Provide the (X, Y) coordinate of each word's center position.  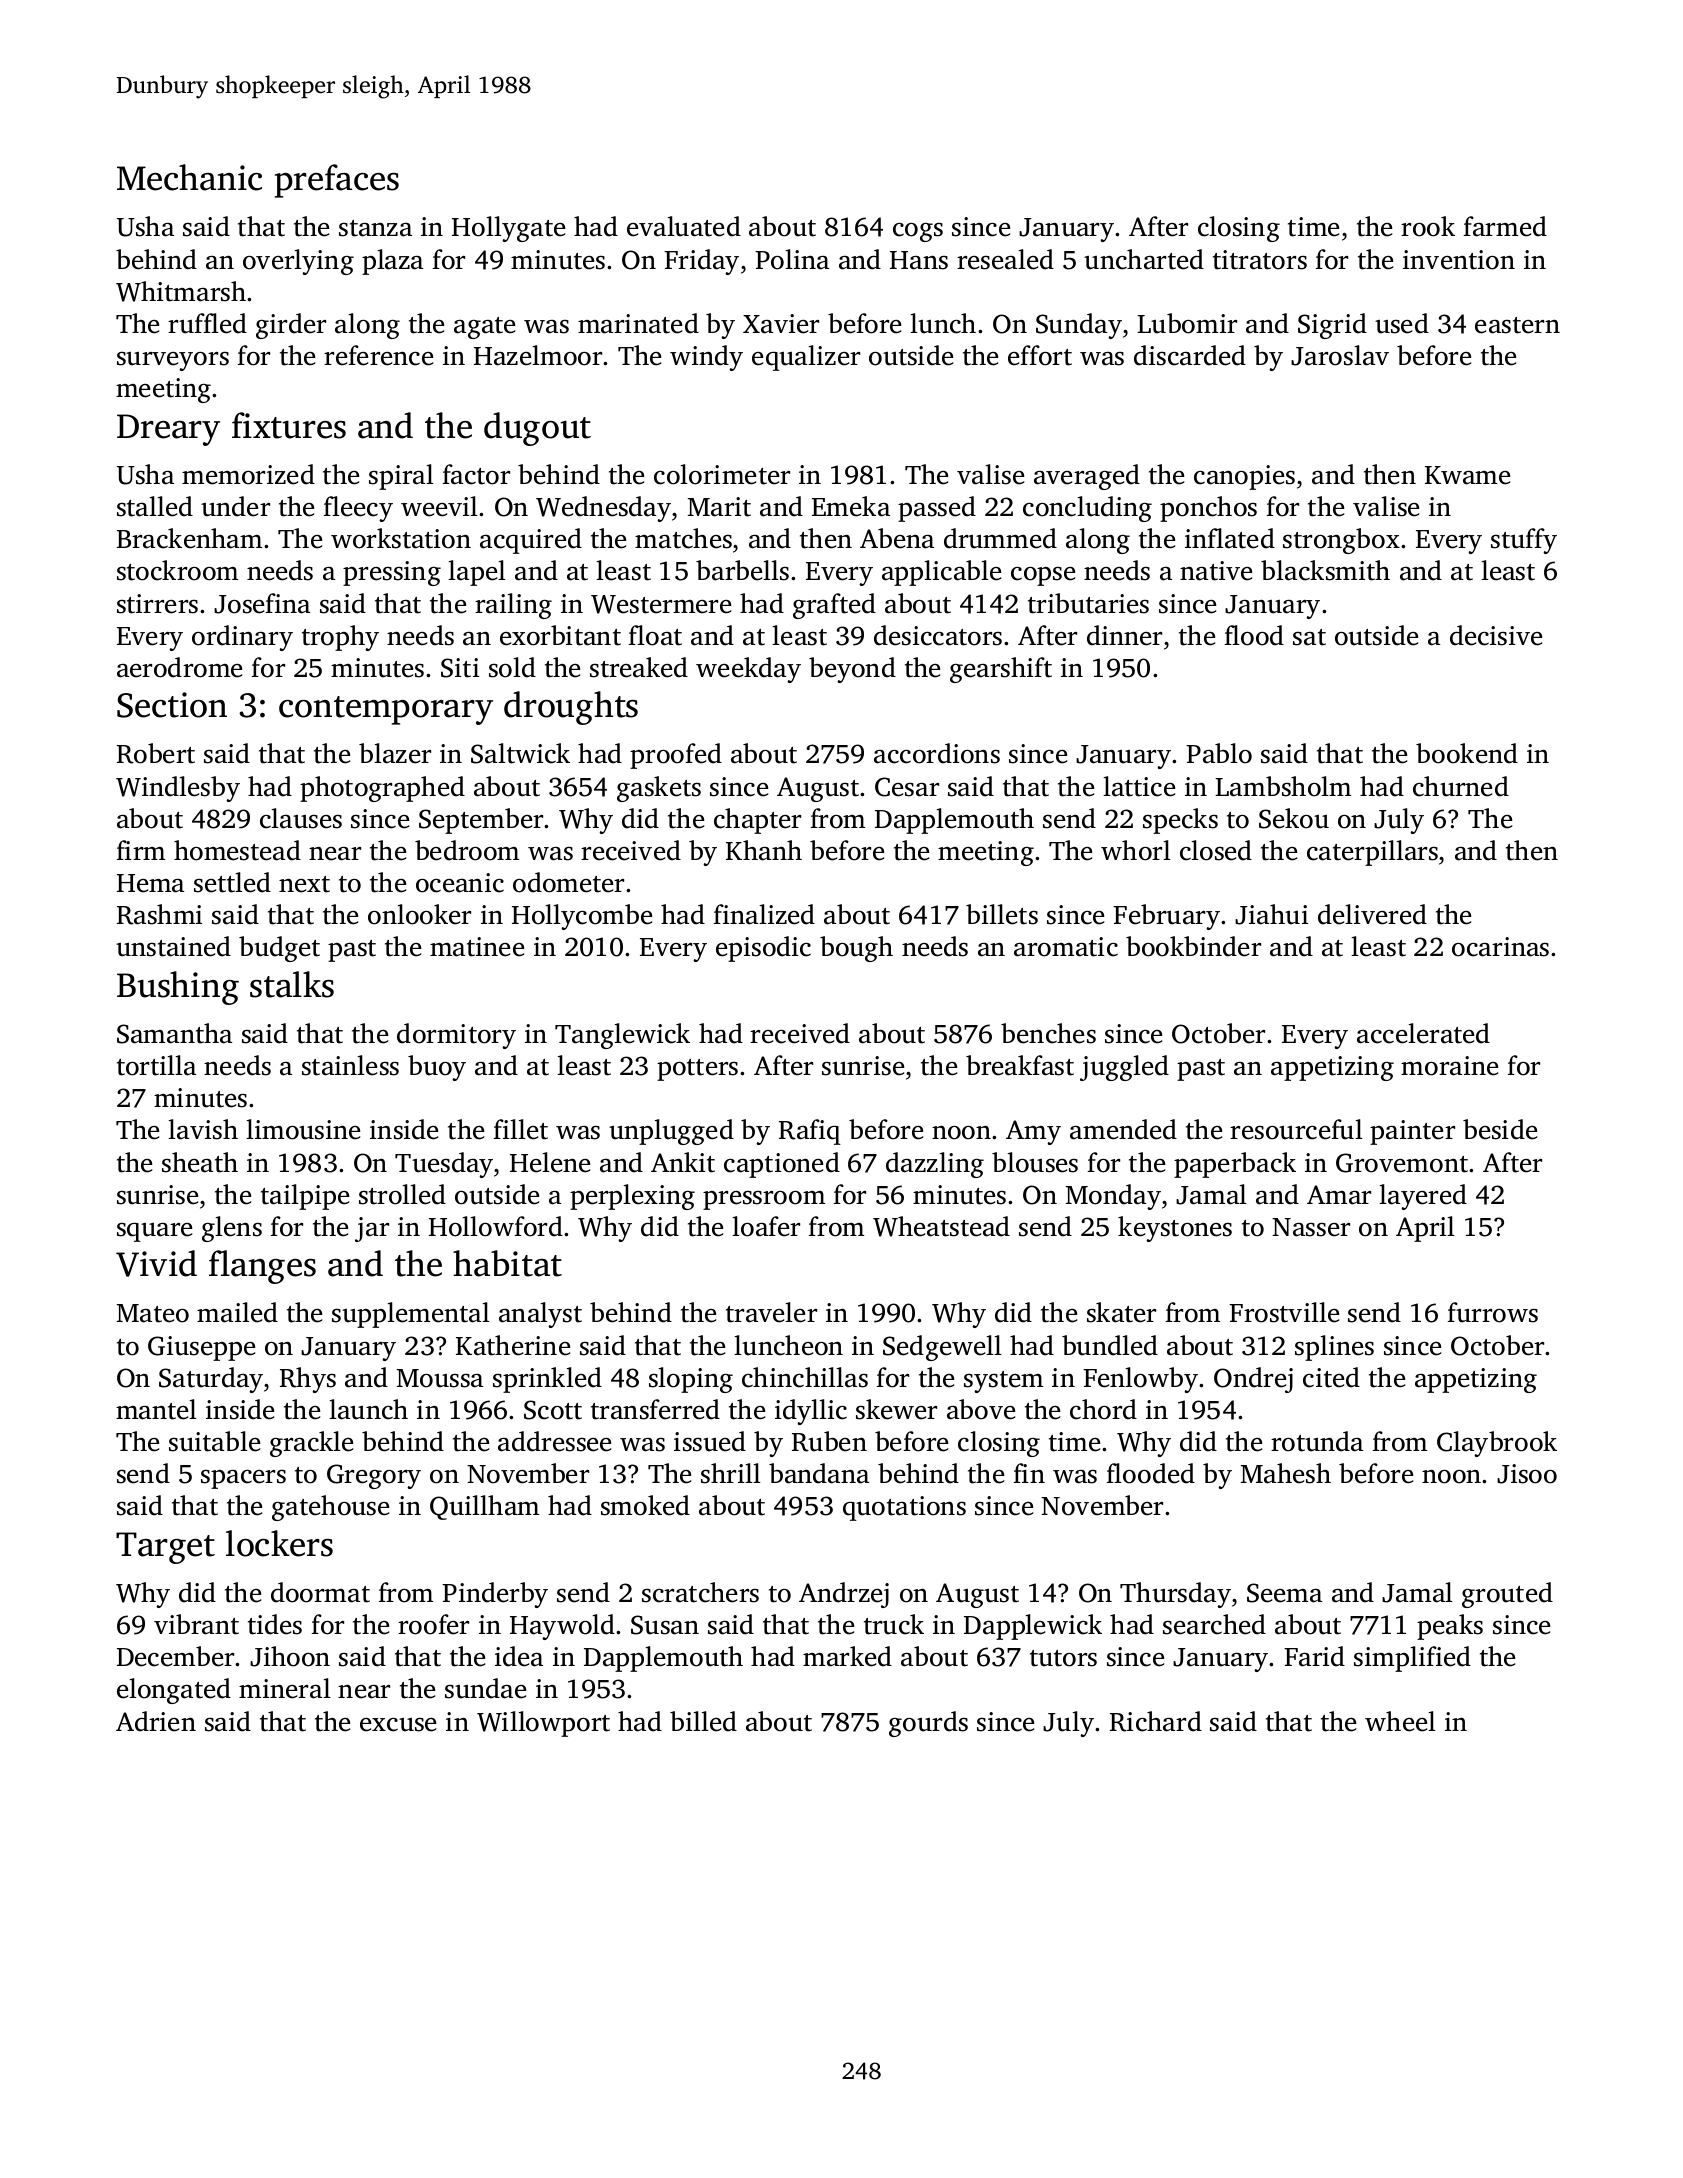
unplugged (671, 1132)
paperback (1235, 1165)
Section (172, 705)
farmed (1505, 226)
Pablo (1219, 753)
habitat (507, 1263)
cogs (918, 232)
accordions (937, 753)
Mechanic (189, 177)
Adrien (156, 1721)
